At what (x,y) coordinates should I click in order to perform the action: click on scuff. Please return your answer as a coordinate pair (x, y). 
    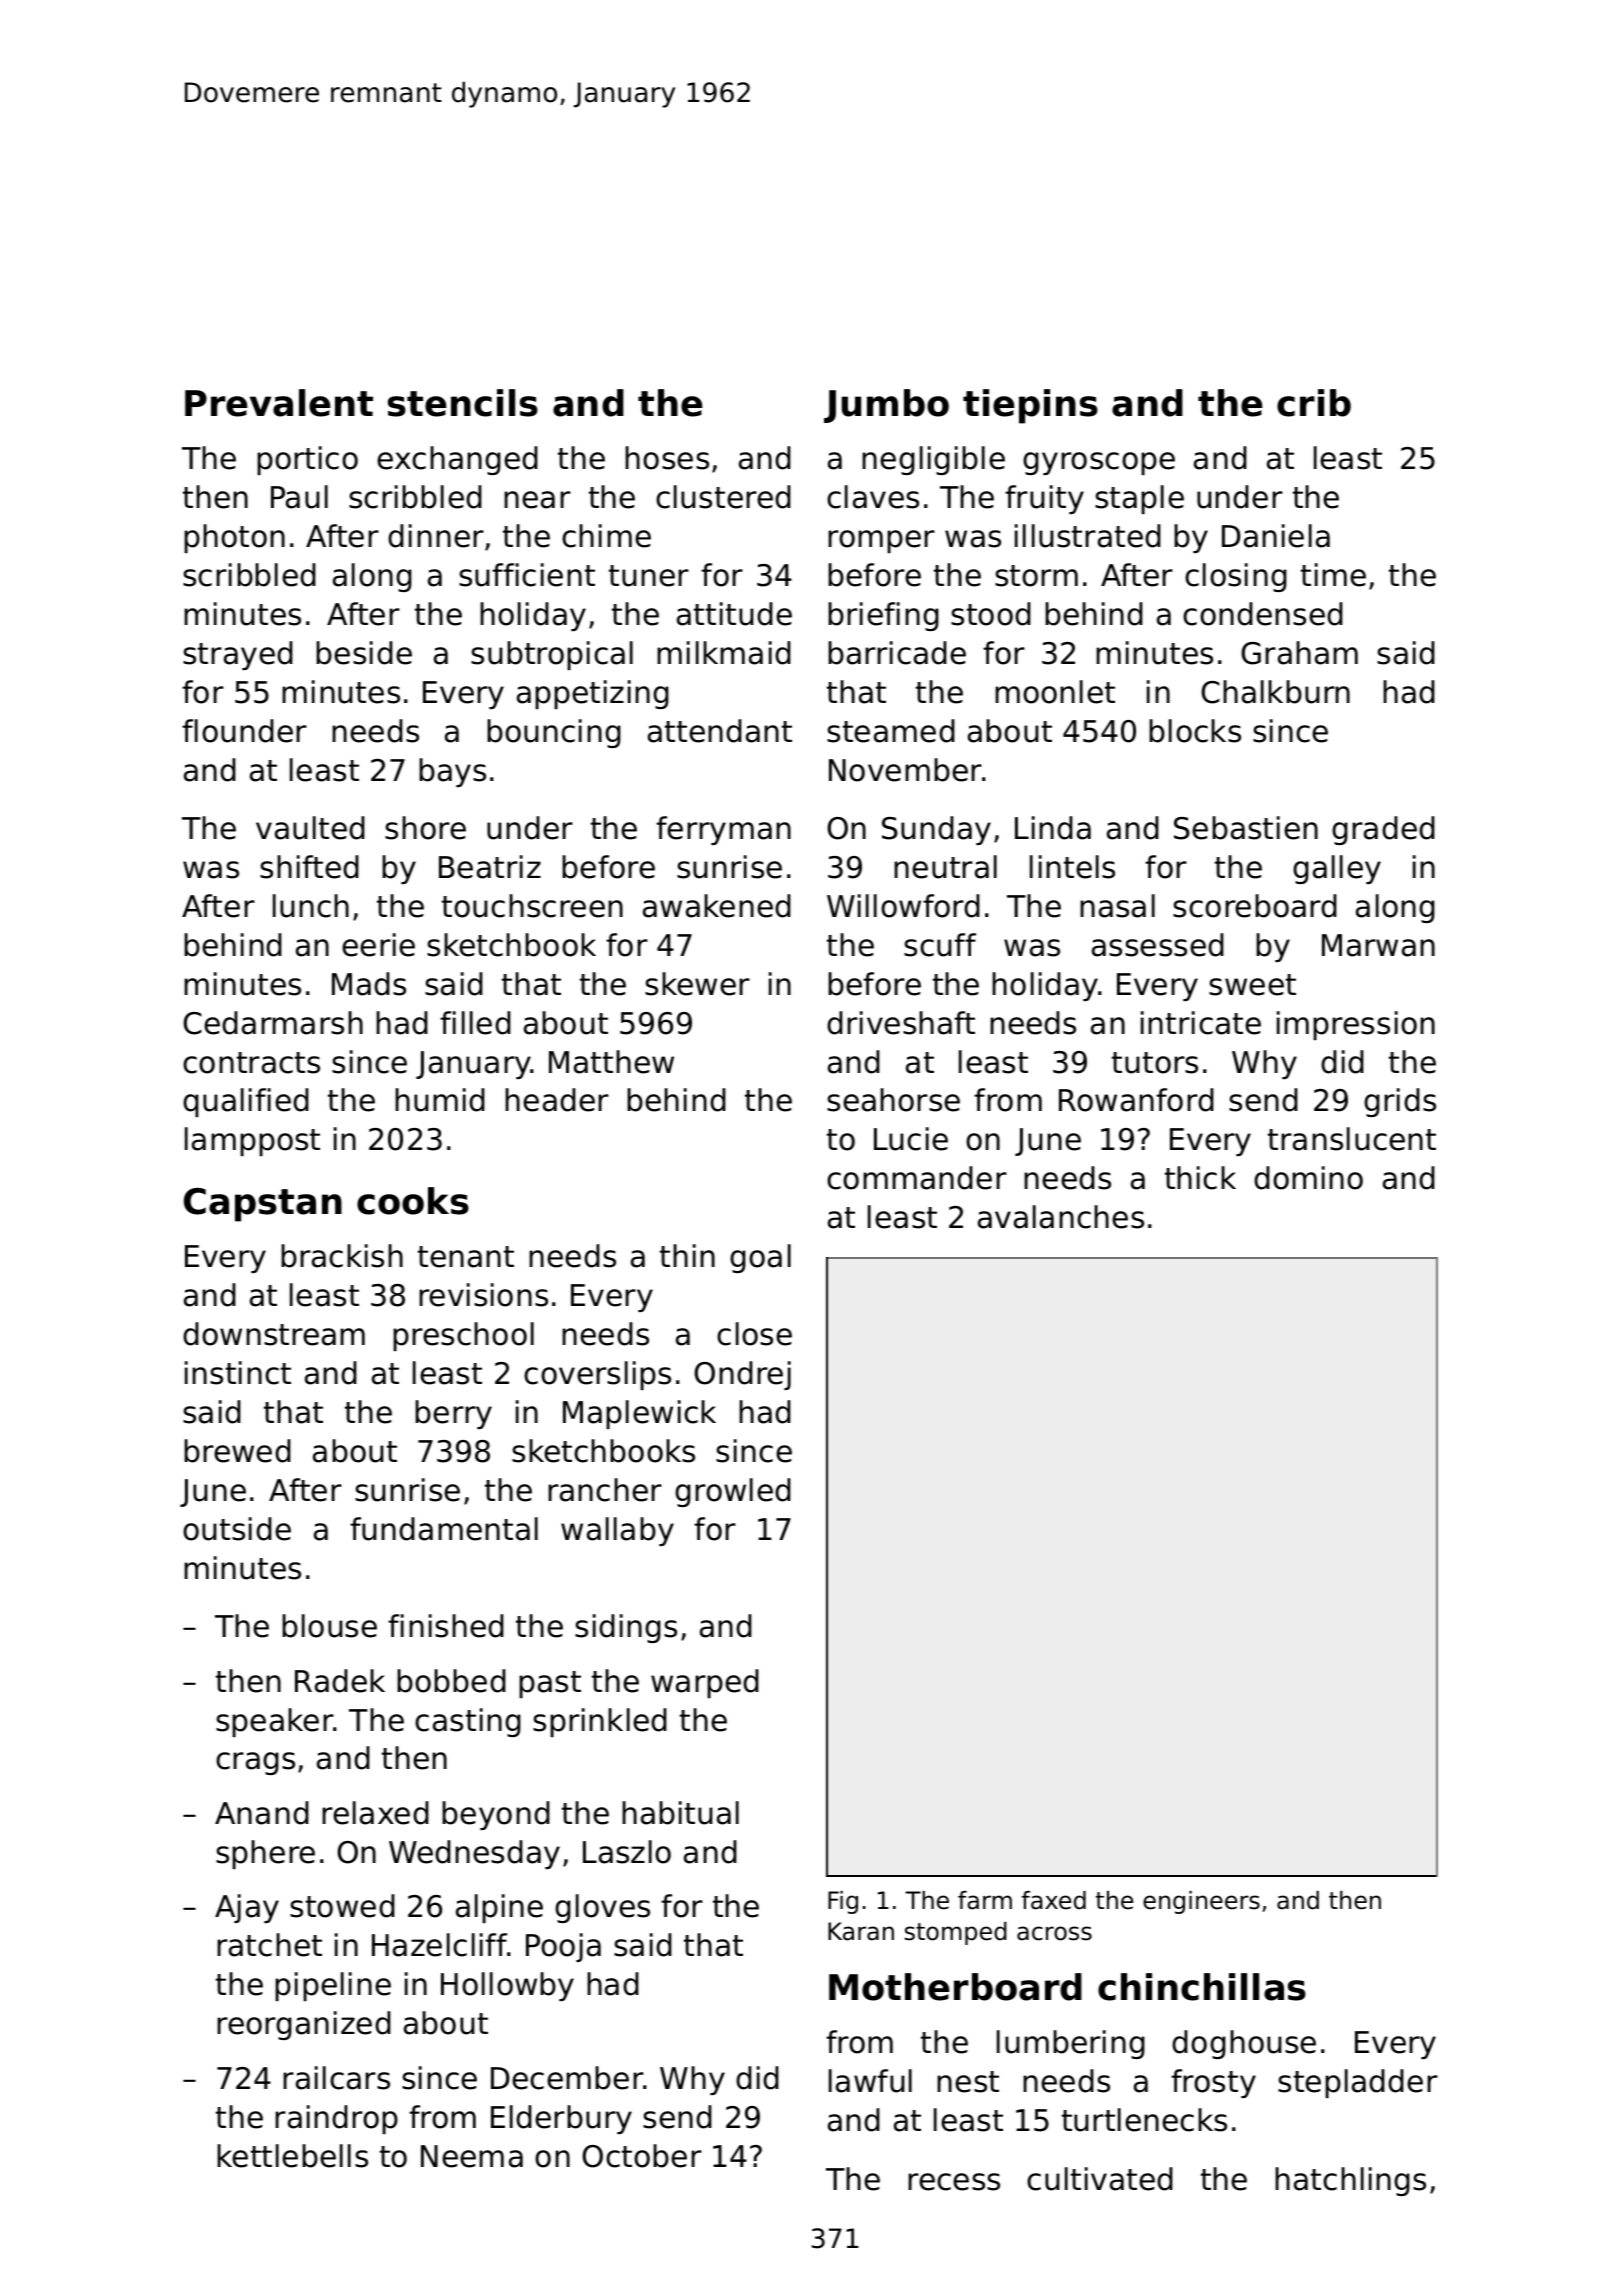
    Looking at the image, I should click on (940, 945).
